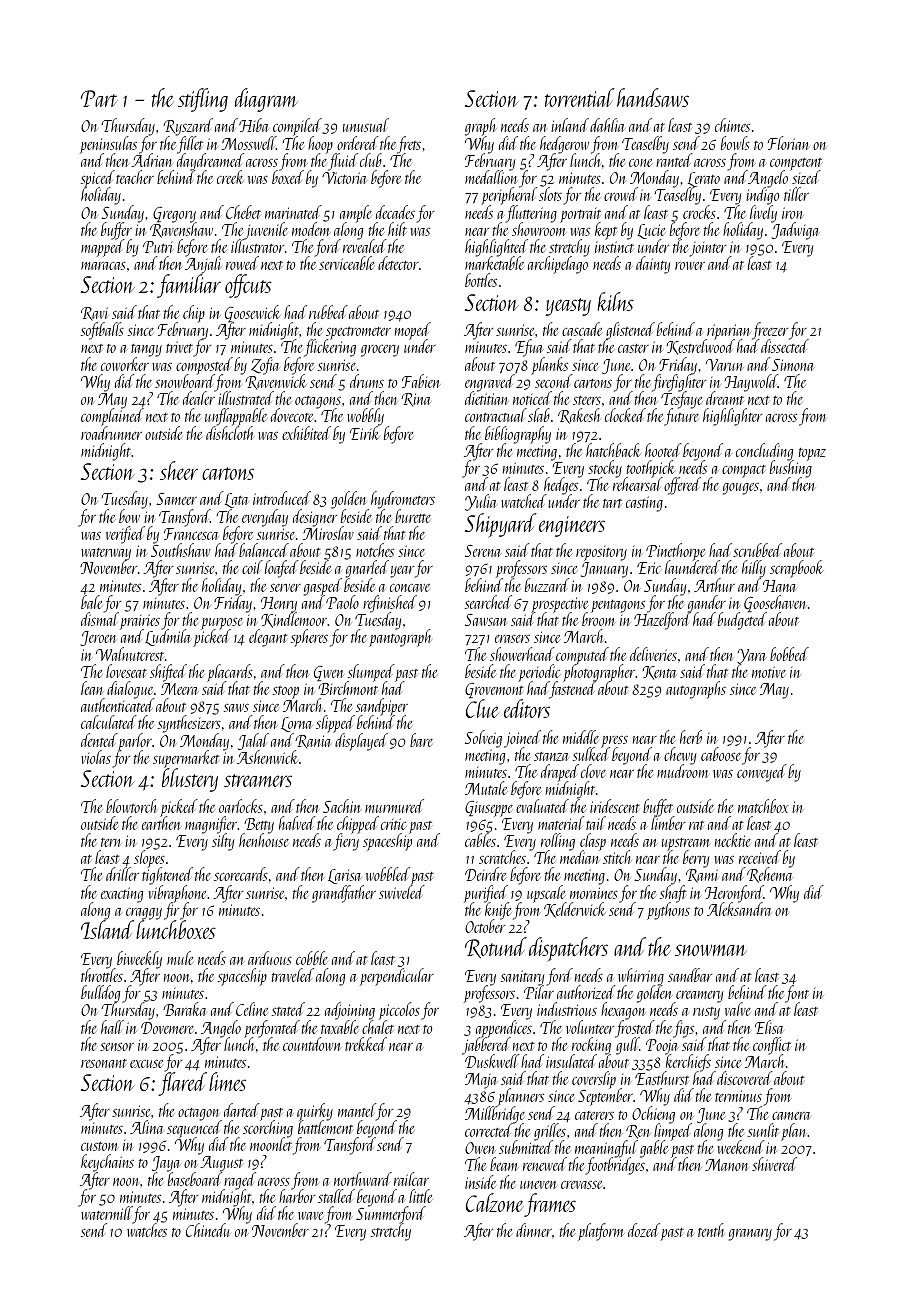  What do you see at coordinates (558, 842) in the page?
I see `rolling` at bounding box center [558, 842].
